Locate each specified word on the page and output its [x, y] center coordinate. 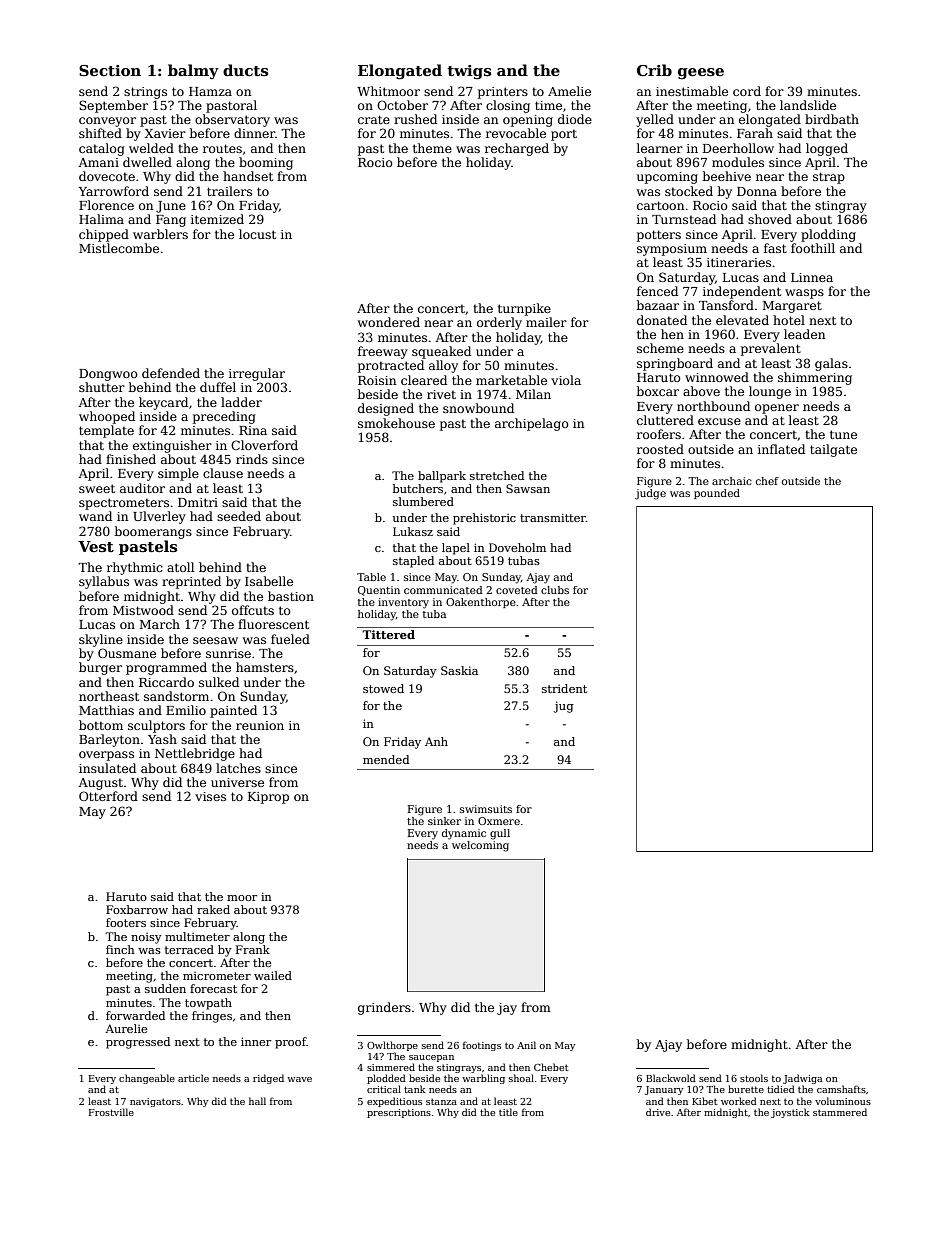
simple [178, 474]
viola [566, 380]
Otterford [108, 796]
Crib [654, 70]
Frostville [111, 1112]
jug [564, 707]
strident [564, 688]
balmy [193, 71]
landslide [808, 105]
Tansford [726, 305]
